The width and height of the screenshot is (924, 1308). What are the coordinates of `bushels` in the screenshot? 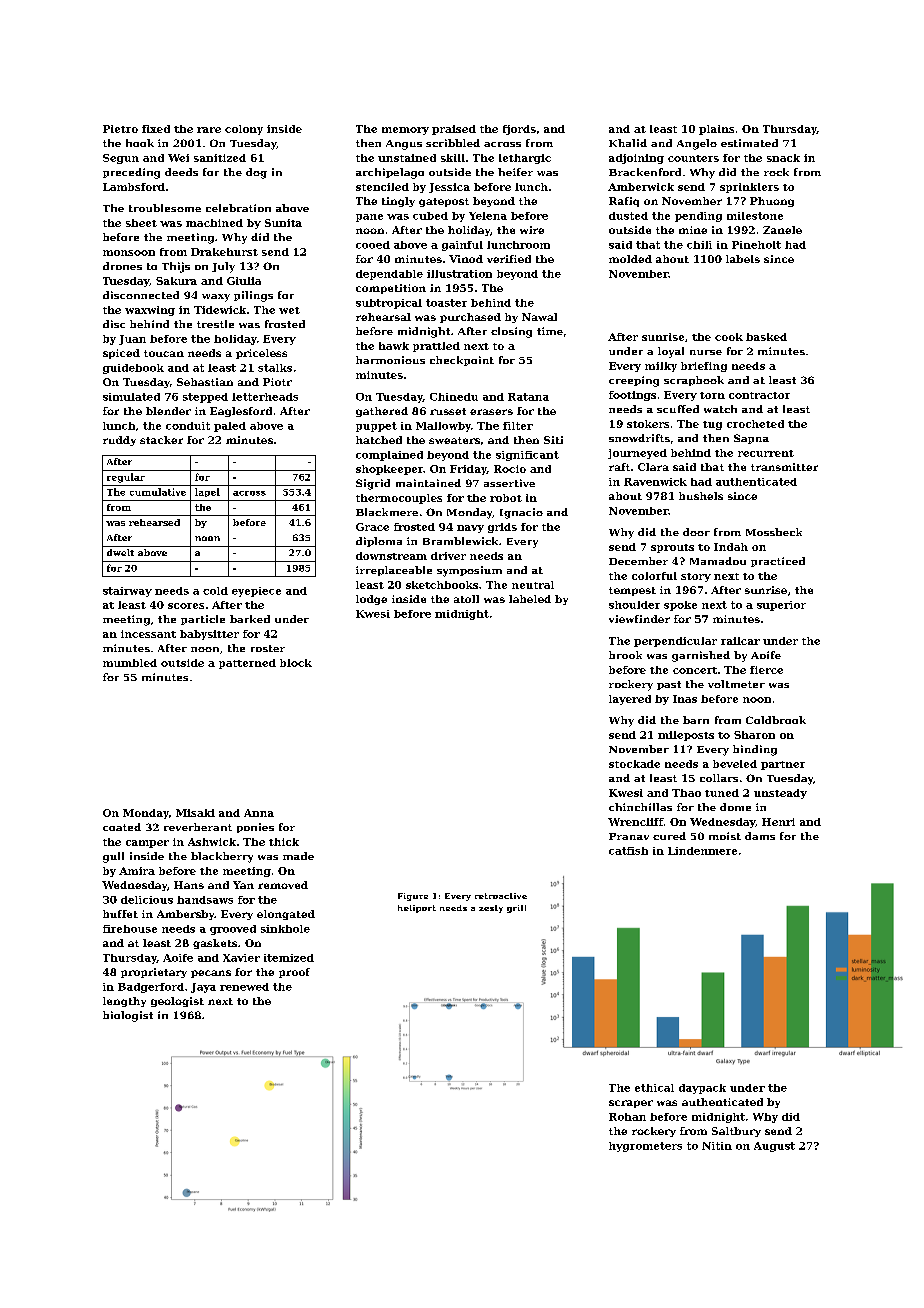 It's located at (701, 496).
